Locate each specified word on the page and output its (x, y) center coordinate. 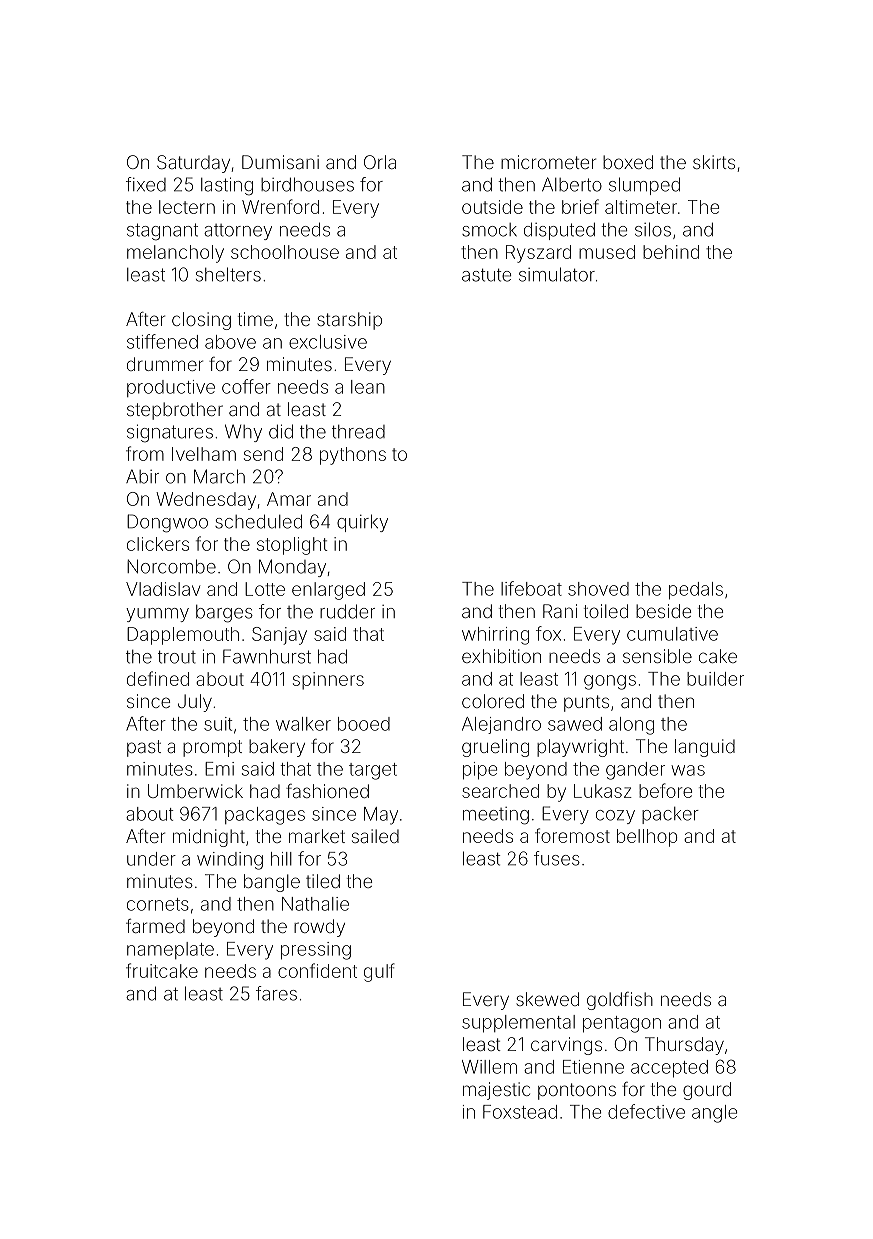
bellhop (647, 838)
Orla (380, 162)
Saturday (193, 164)
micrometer (548, 162)
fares (276, 993)
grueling (495, 748)
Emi (219, 769)
